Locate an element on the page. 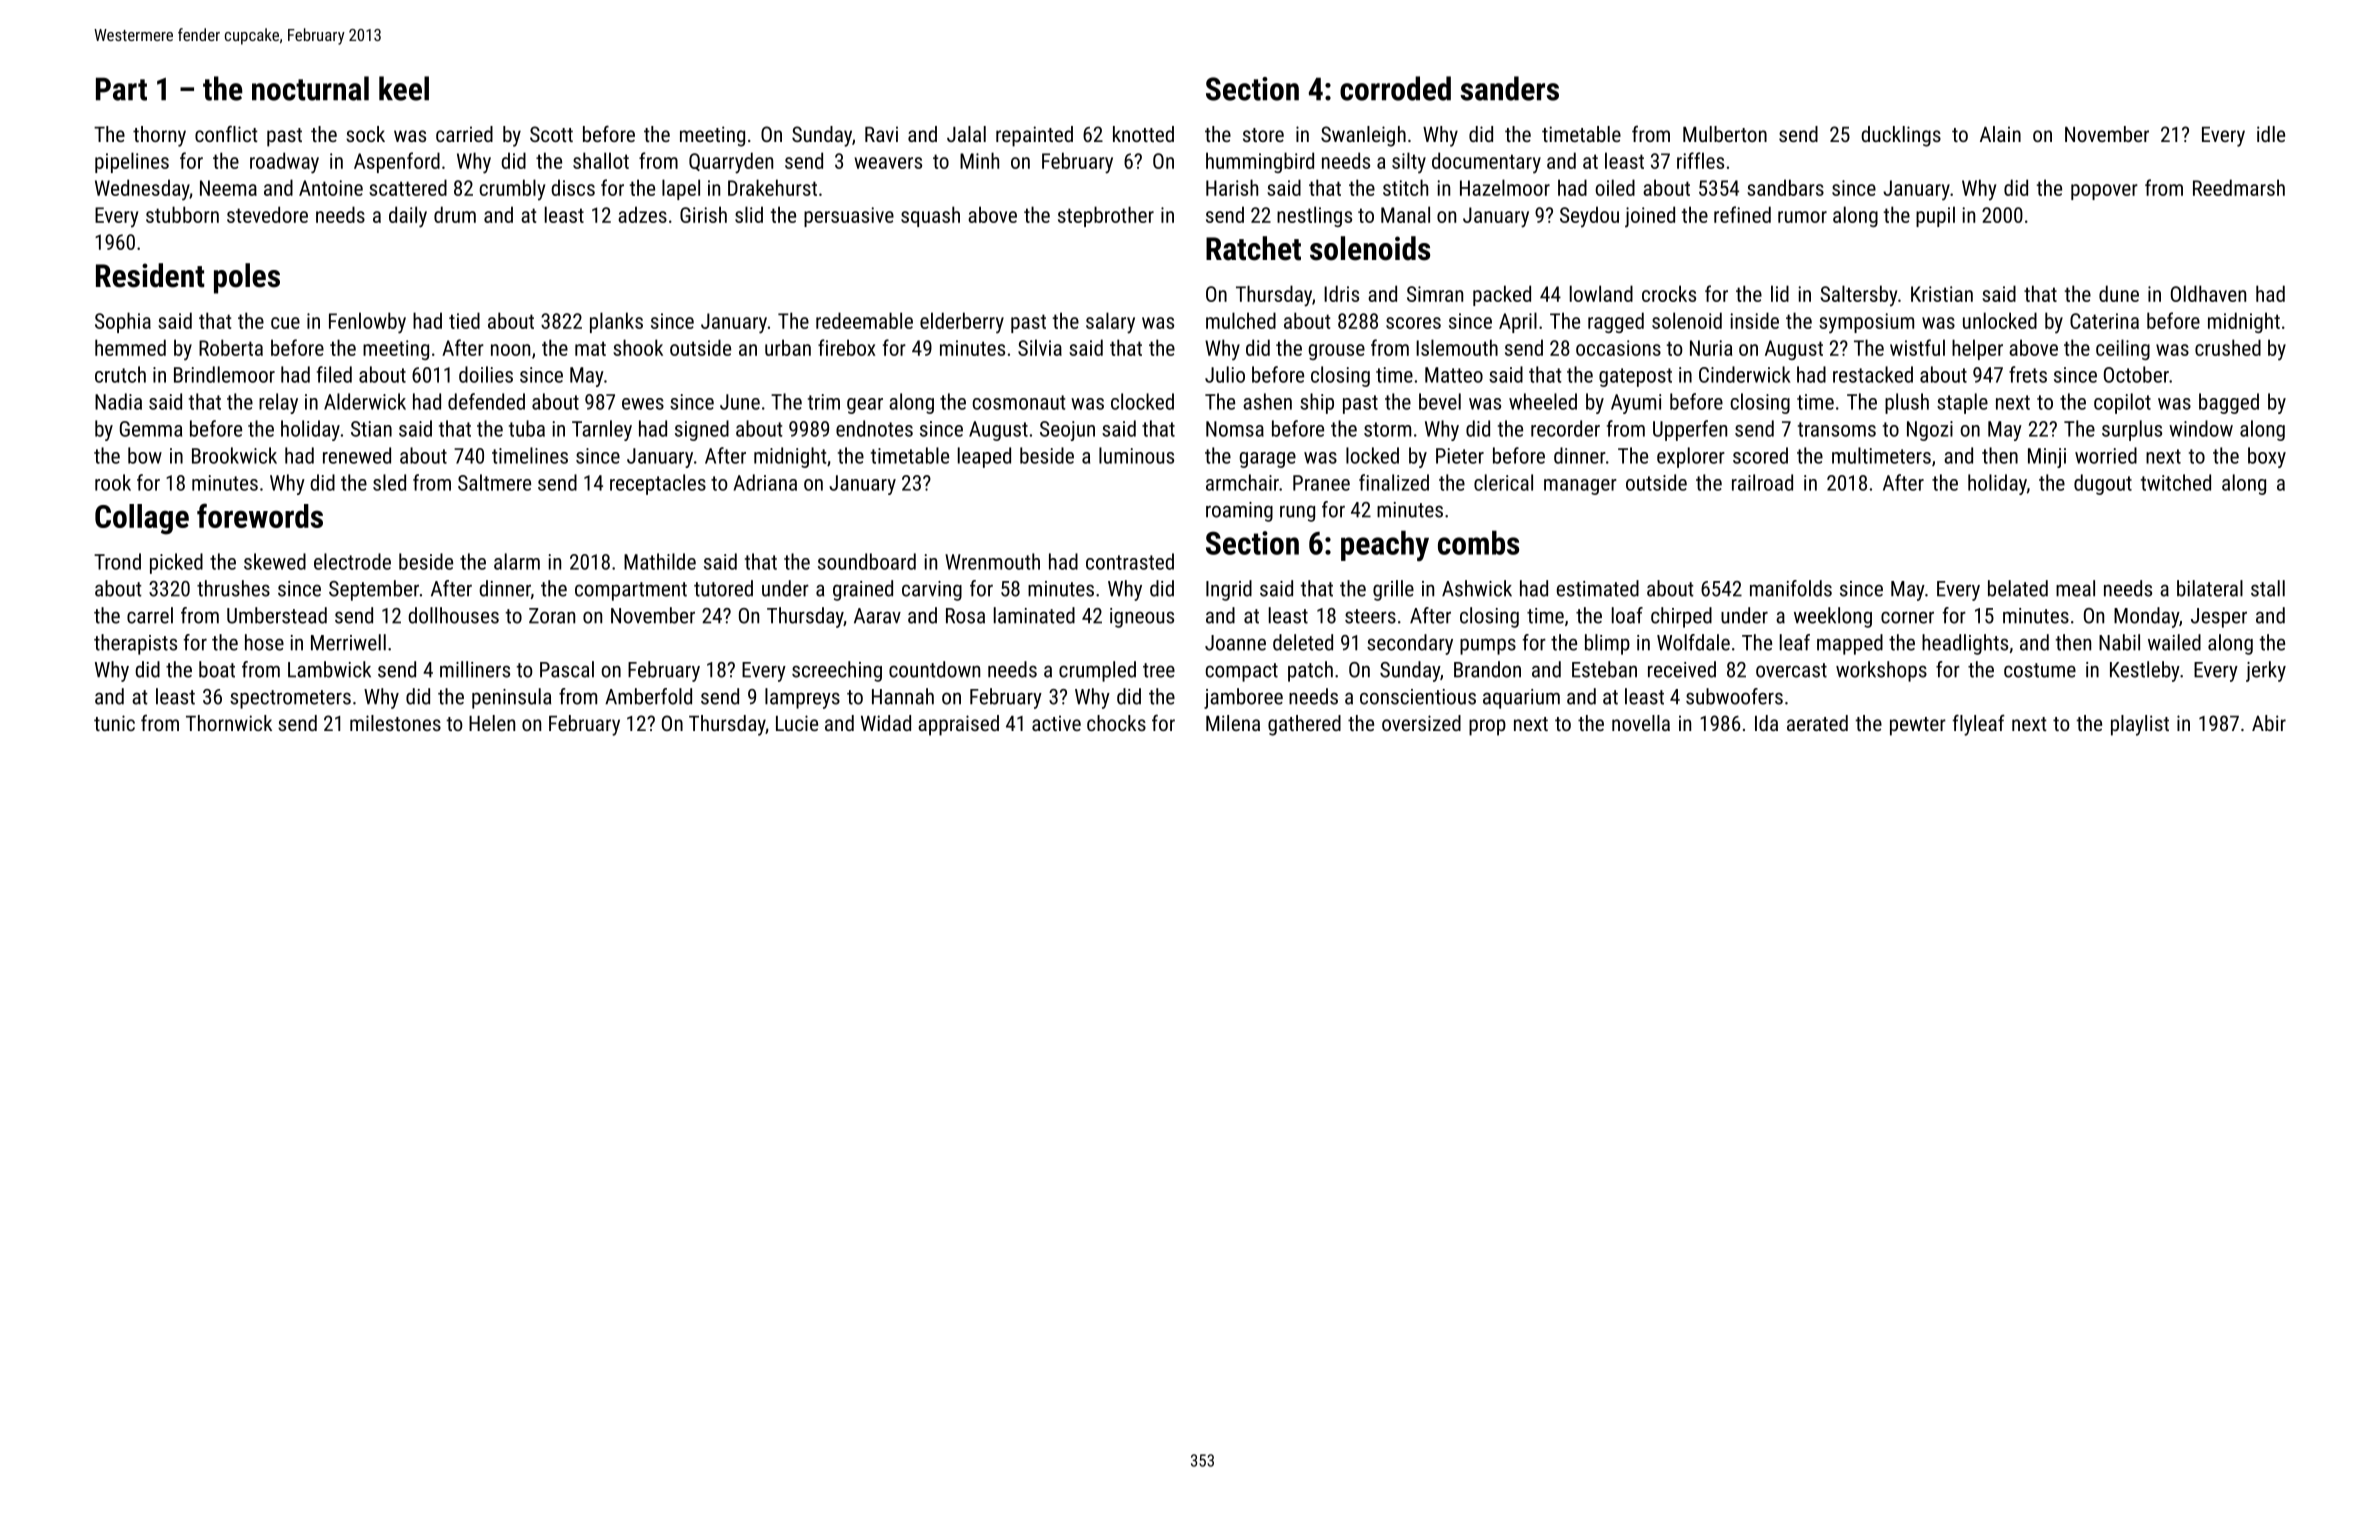 This image has width=2380, height=1540. Gemma is located at coordinates (151, 429).
